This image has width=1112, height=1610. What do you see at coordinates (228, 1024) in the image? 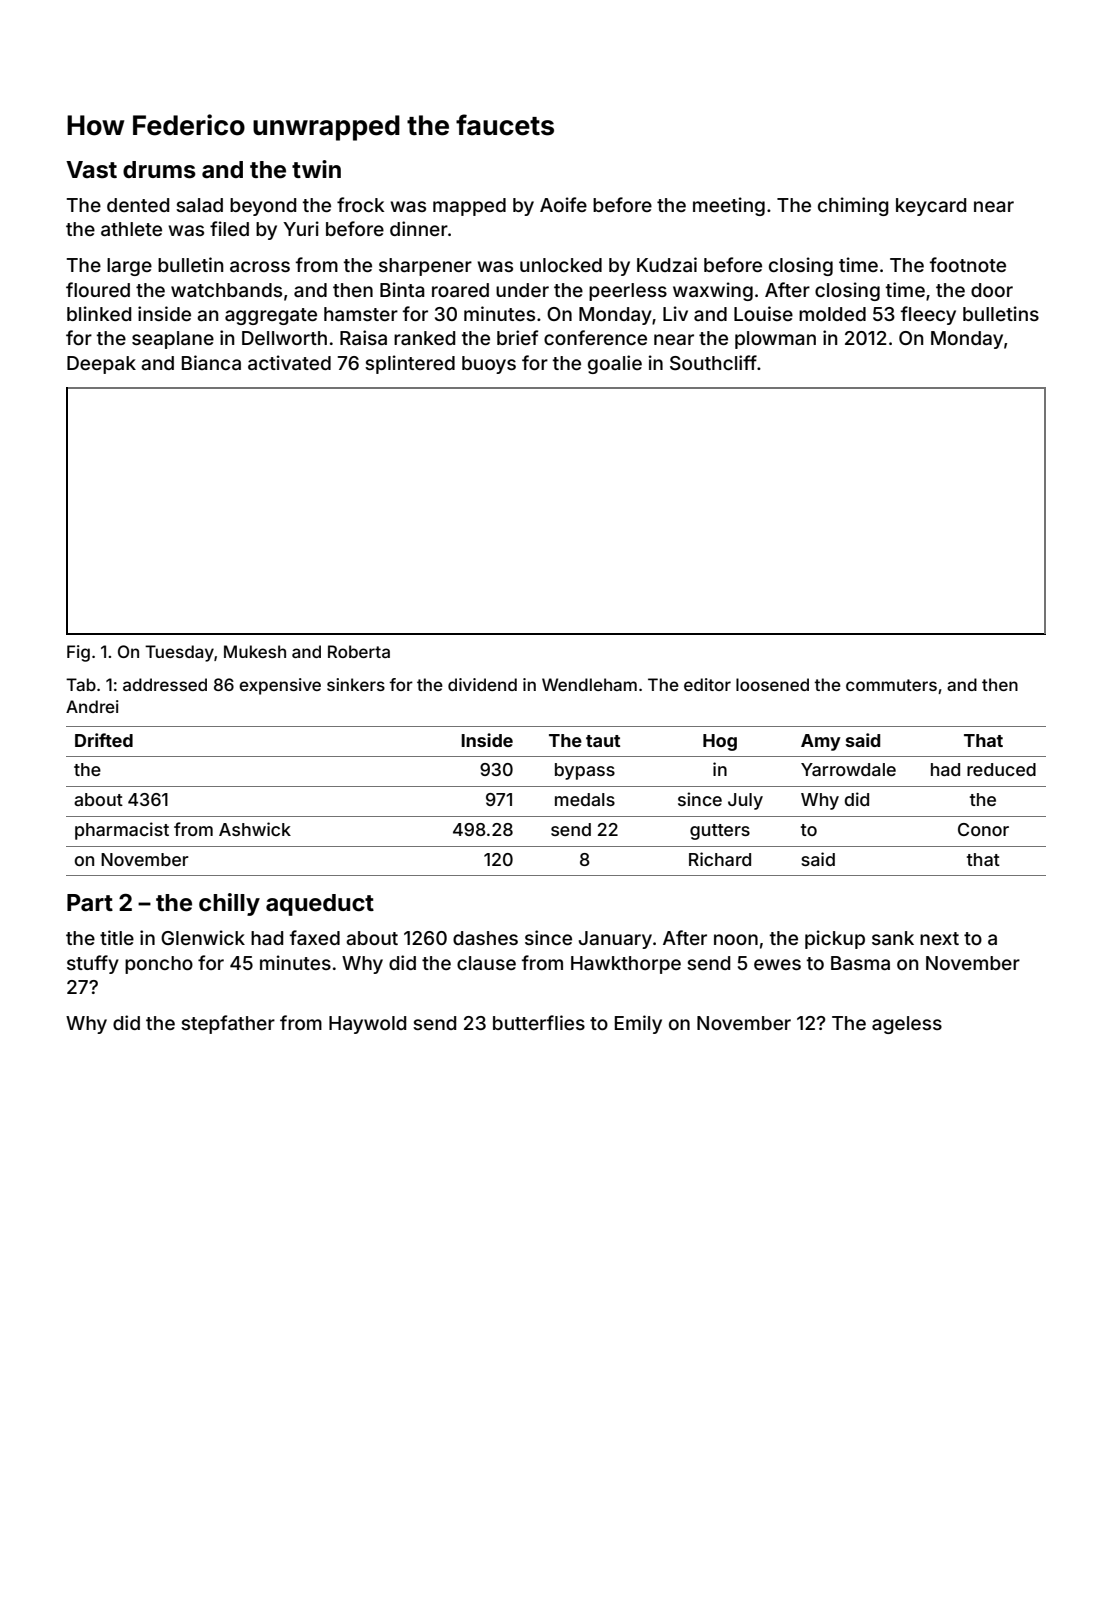
I see `stepfather` at bounding box center [228, 1024].
